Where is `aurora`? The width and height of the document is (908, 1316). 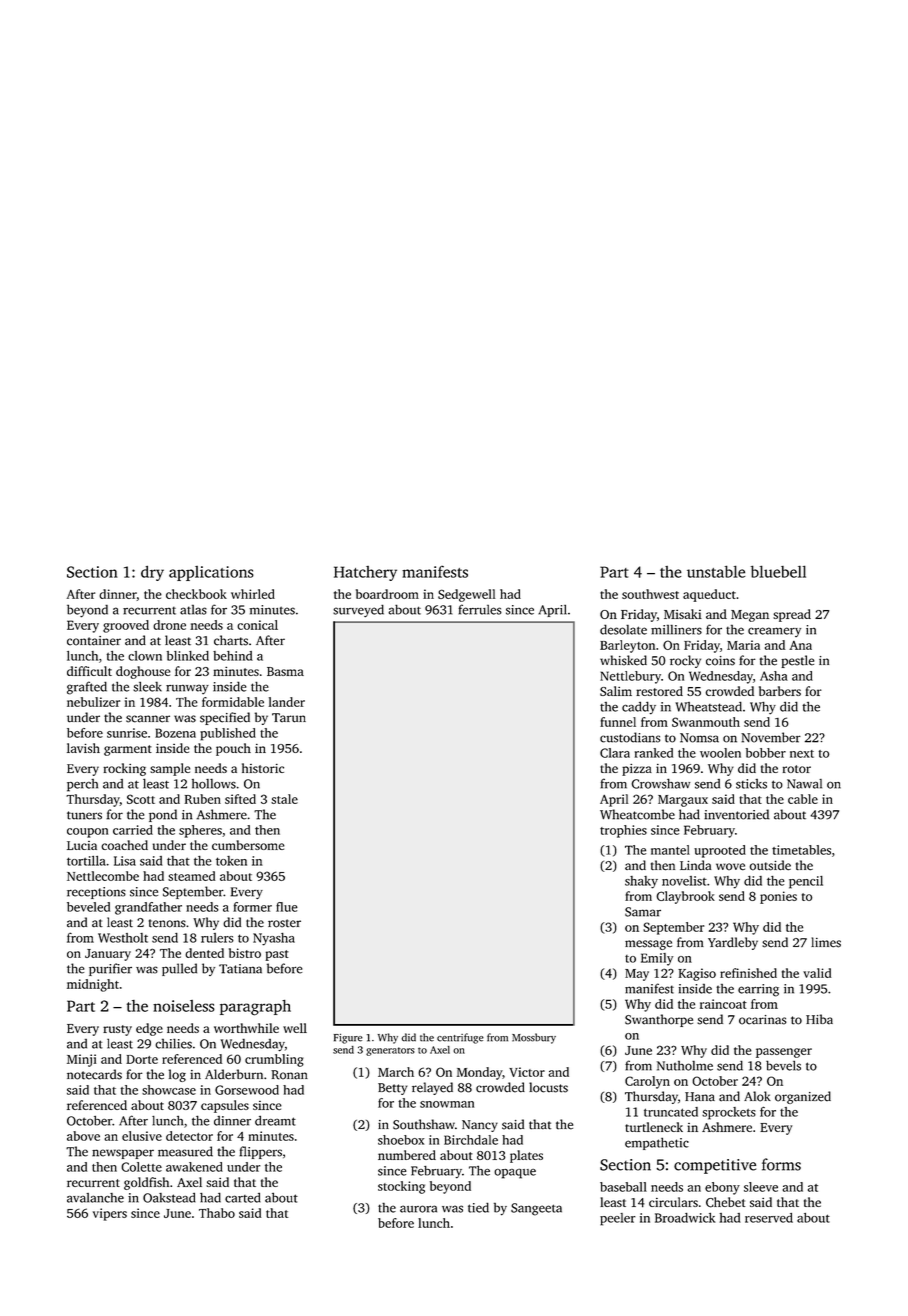
aurora is located at coordinates (418, 1209).
